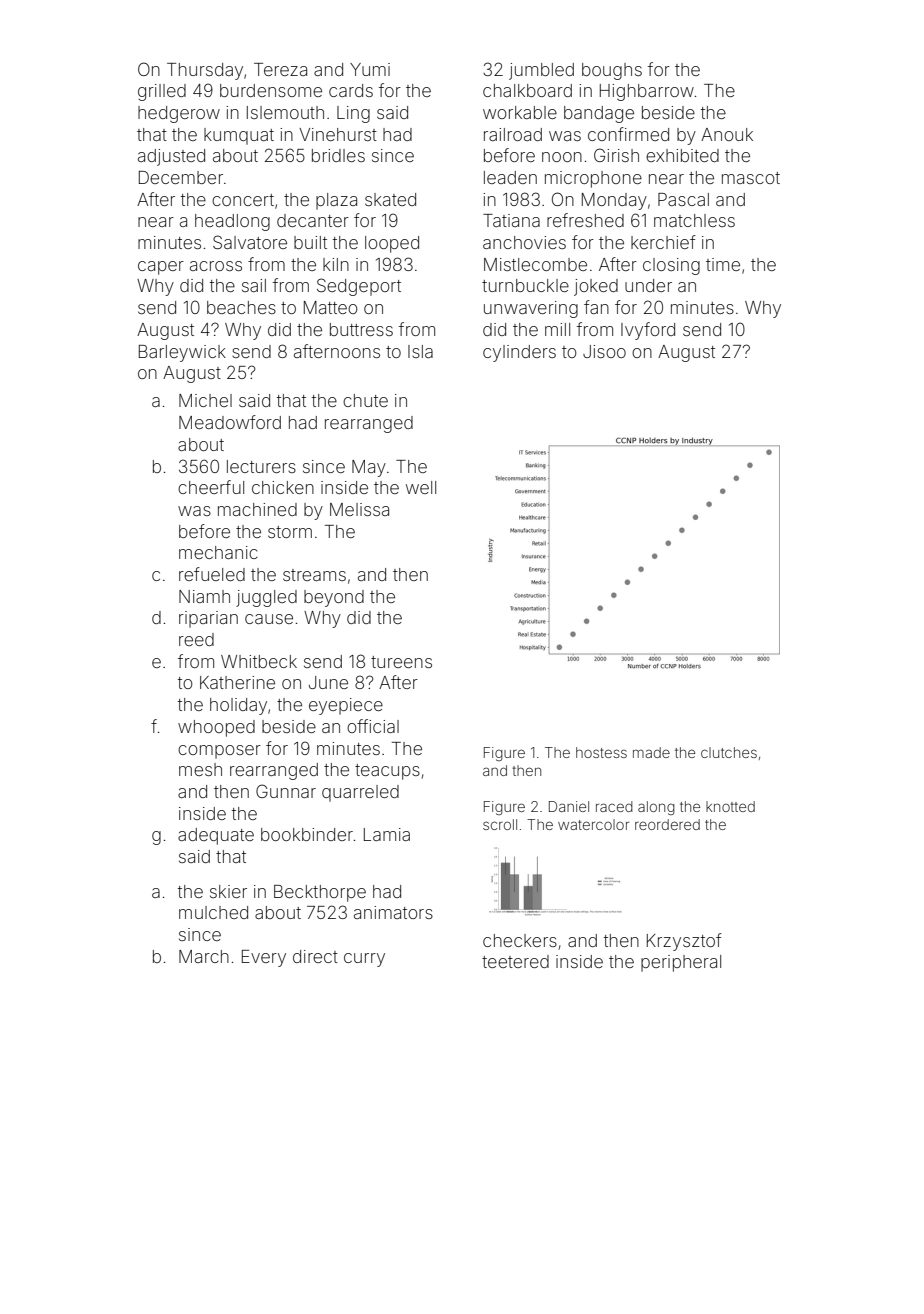 This image has height=1314, width=924. I want to click on Yumi, so click(370, 69).
